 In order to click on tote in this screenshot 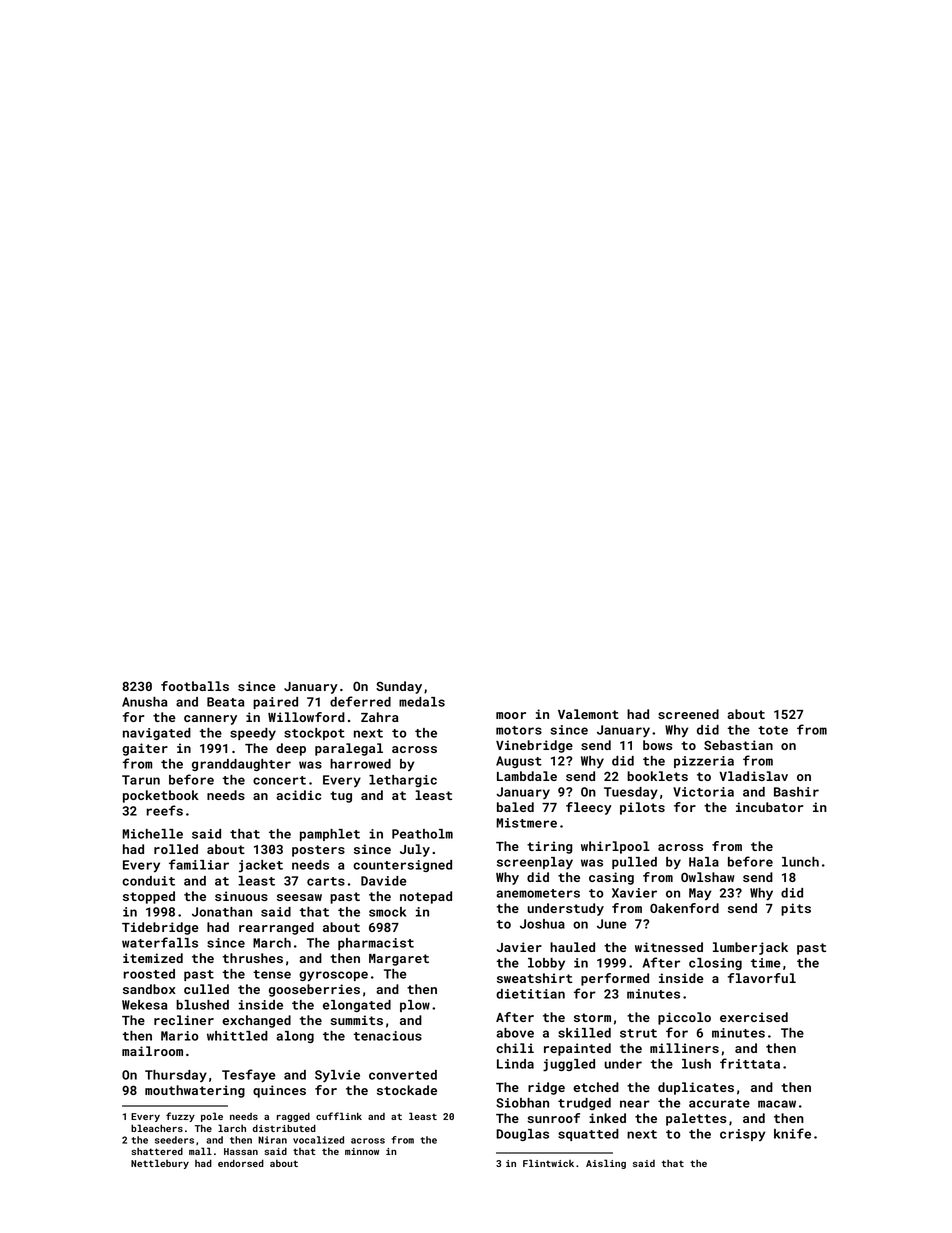, I will do `click(773, 730)`.
